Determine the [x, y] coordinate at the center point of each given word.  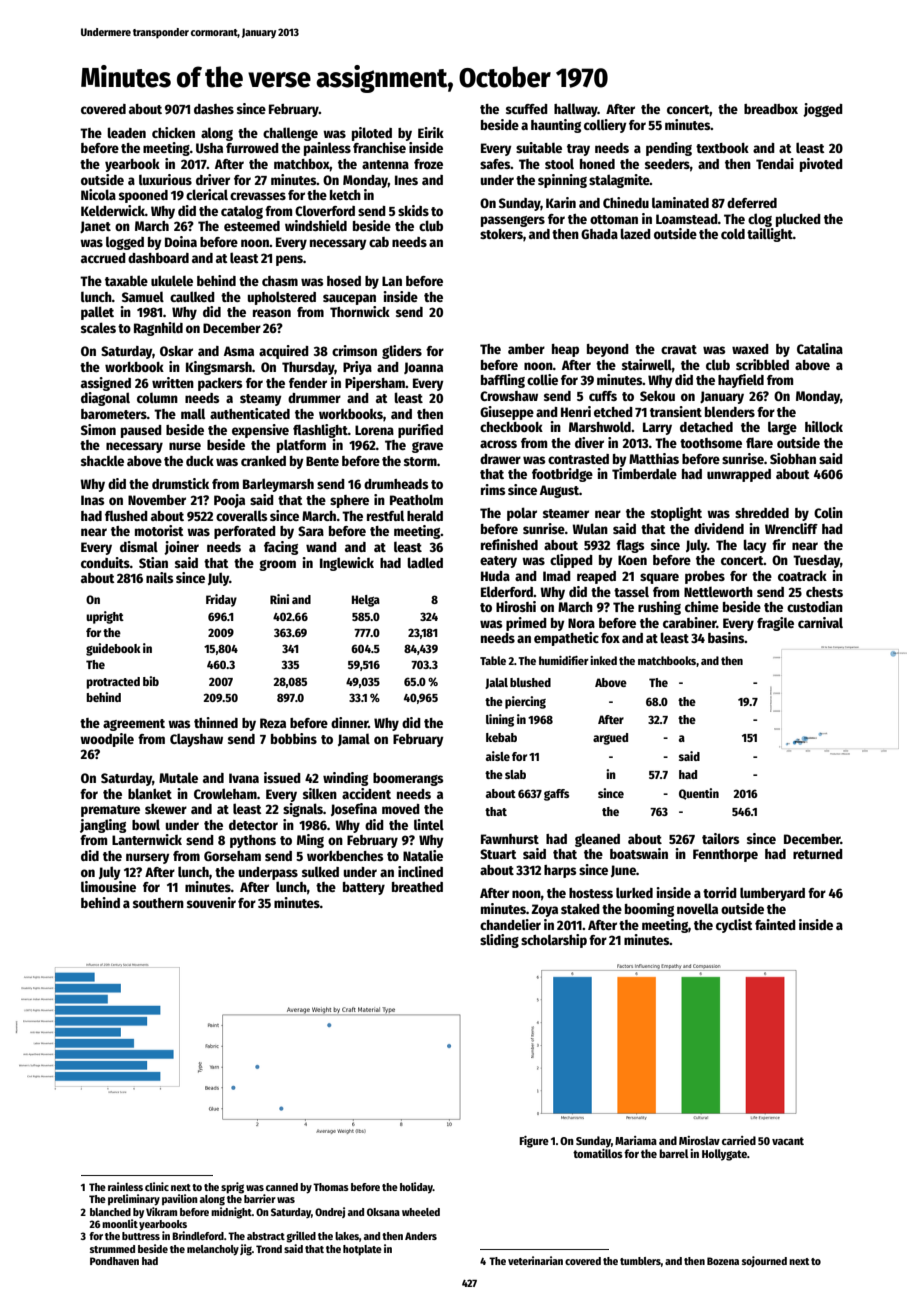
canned [282, 1187]
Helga [366, 601]
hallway [576, 110]
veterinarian [535, 1260]
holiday [416, 1188]
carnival [820, 622]
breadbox [771, 109]
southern [158, 903]
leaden [126, 132]
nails [159, 577]
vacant [788, 1141]
